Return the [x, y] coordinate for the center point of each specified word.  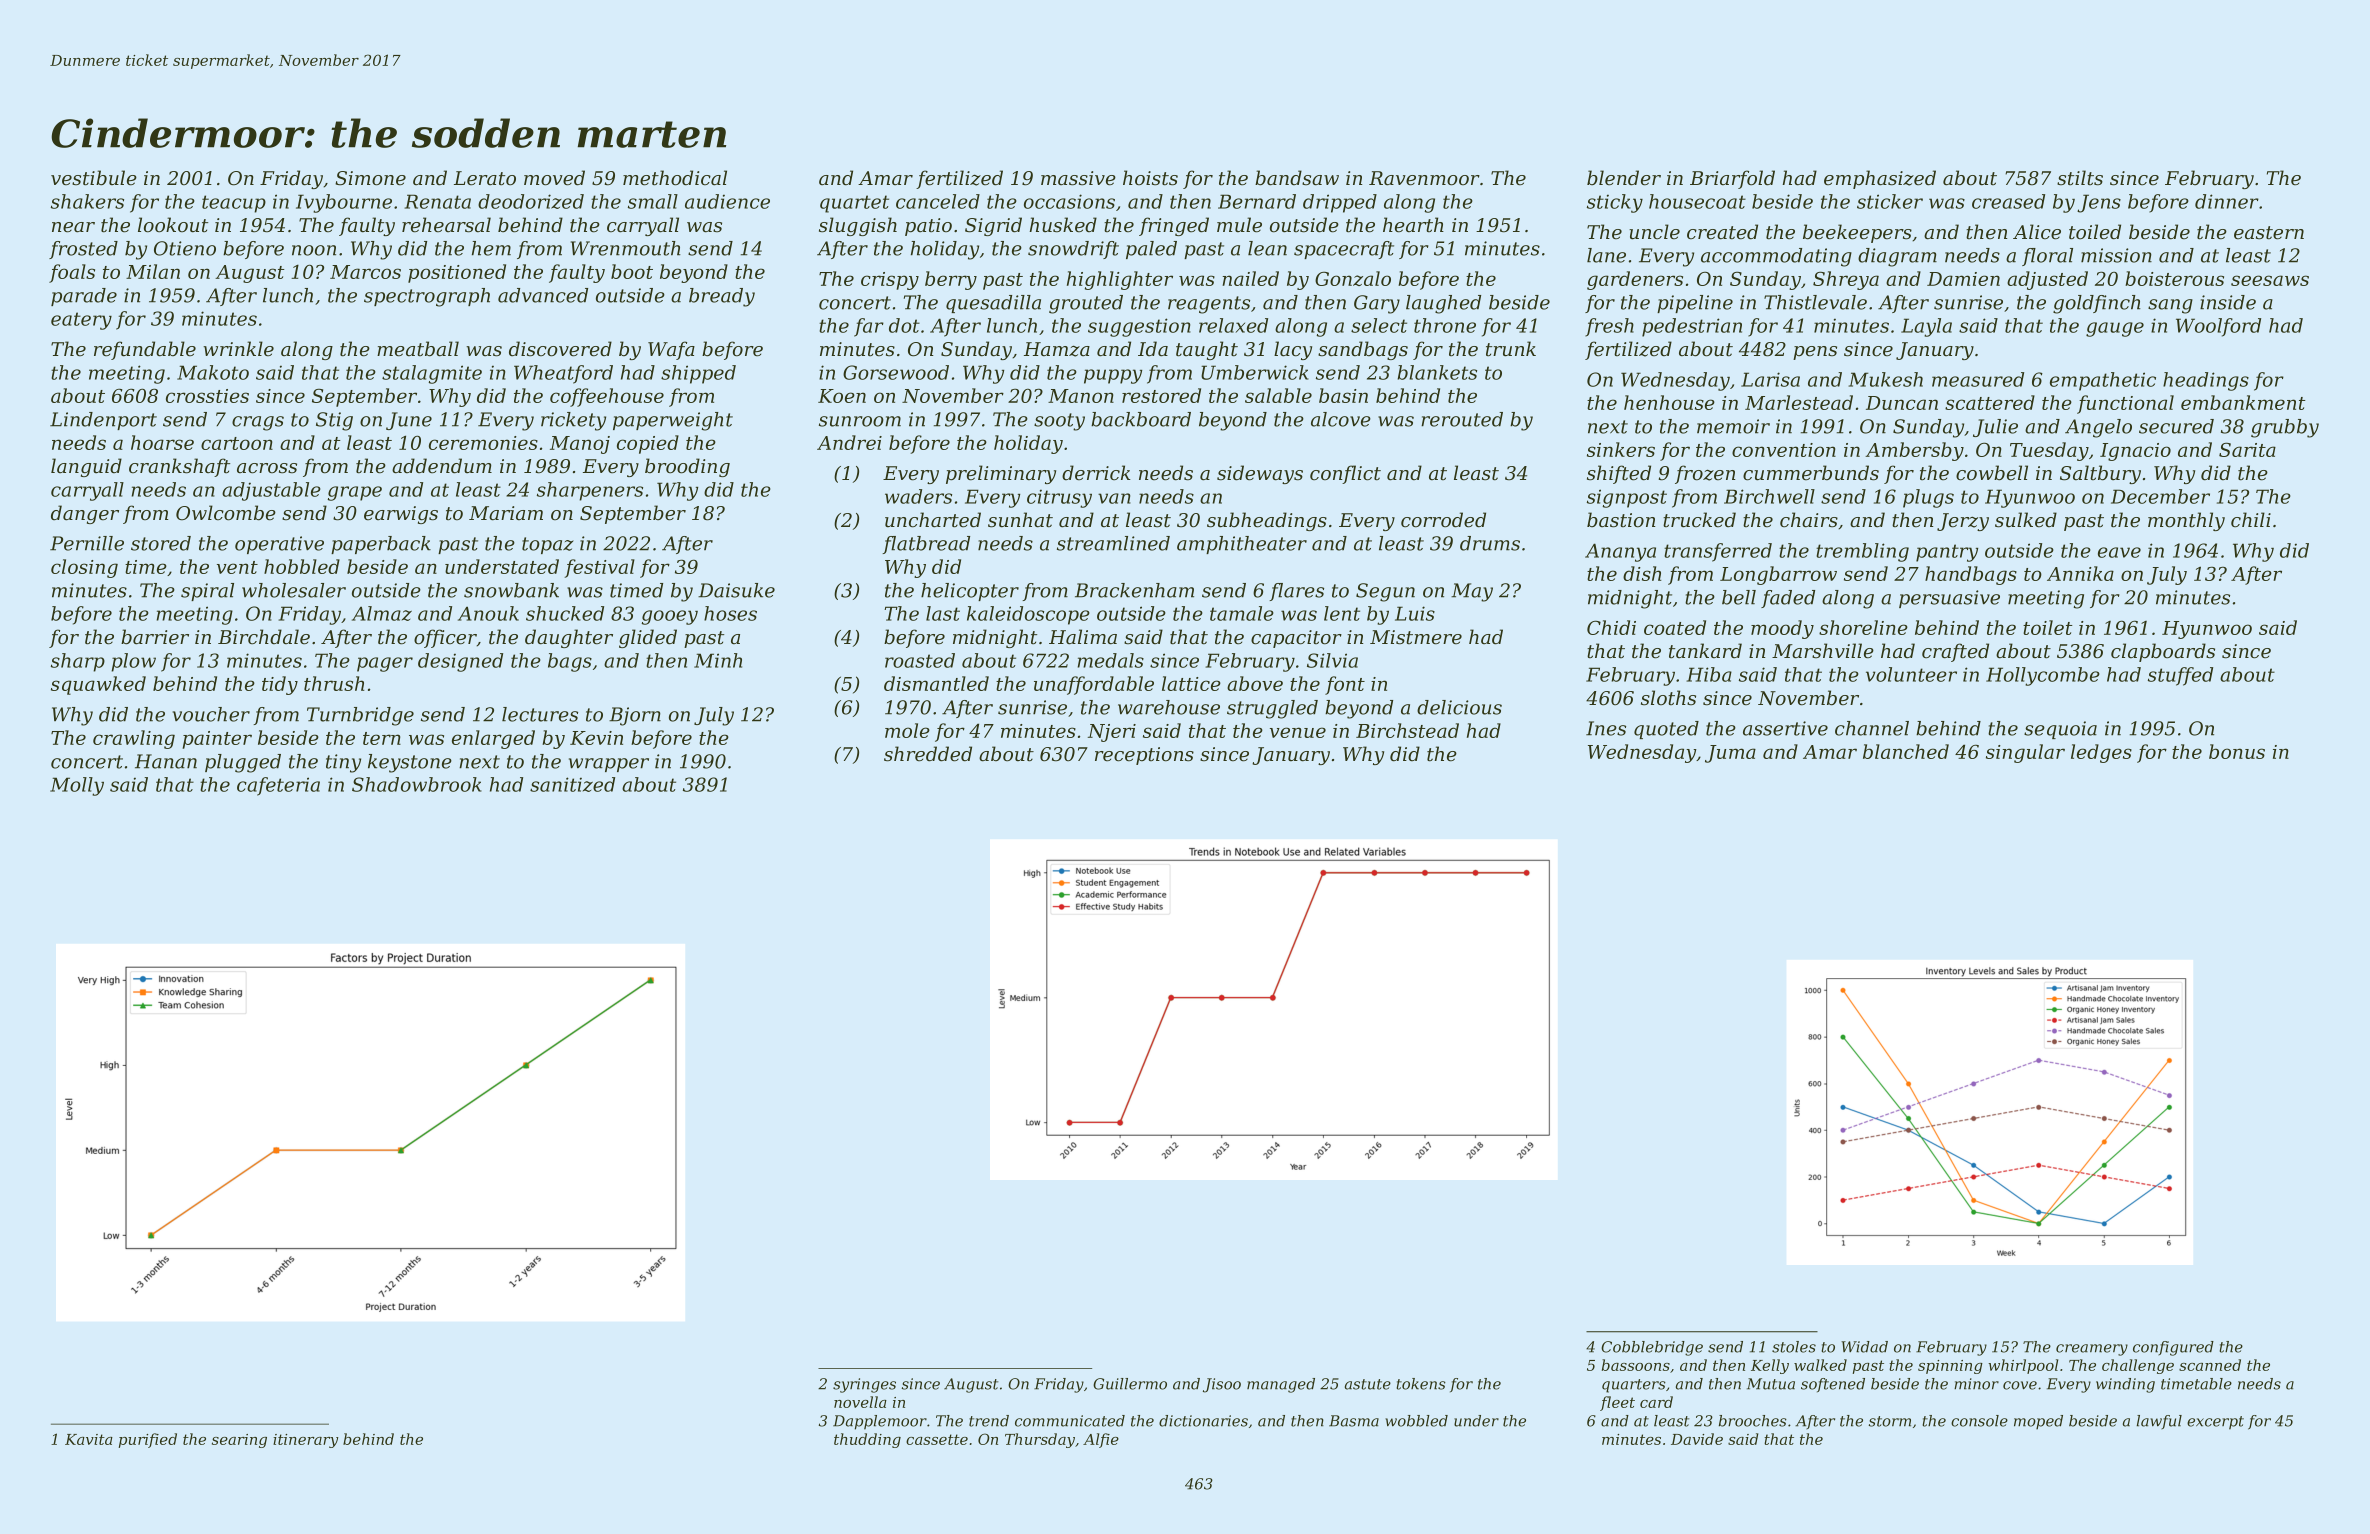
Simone [370, 178]
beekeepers [1857, 233]
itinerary [305, 1441]
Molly [77, 786]
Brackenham [1134, 590]
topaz [548, 545]
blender [1624, 178]
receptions [1144, 756]
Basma [1354, 1421]
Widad [1864, 1347]
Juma [1730, 754]
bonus [2237, 751]
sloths [1668, 698]
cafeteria [278, 786]
